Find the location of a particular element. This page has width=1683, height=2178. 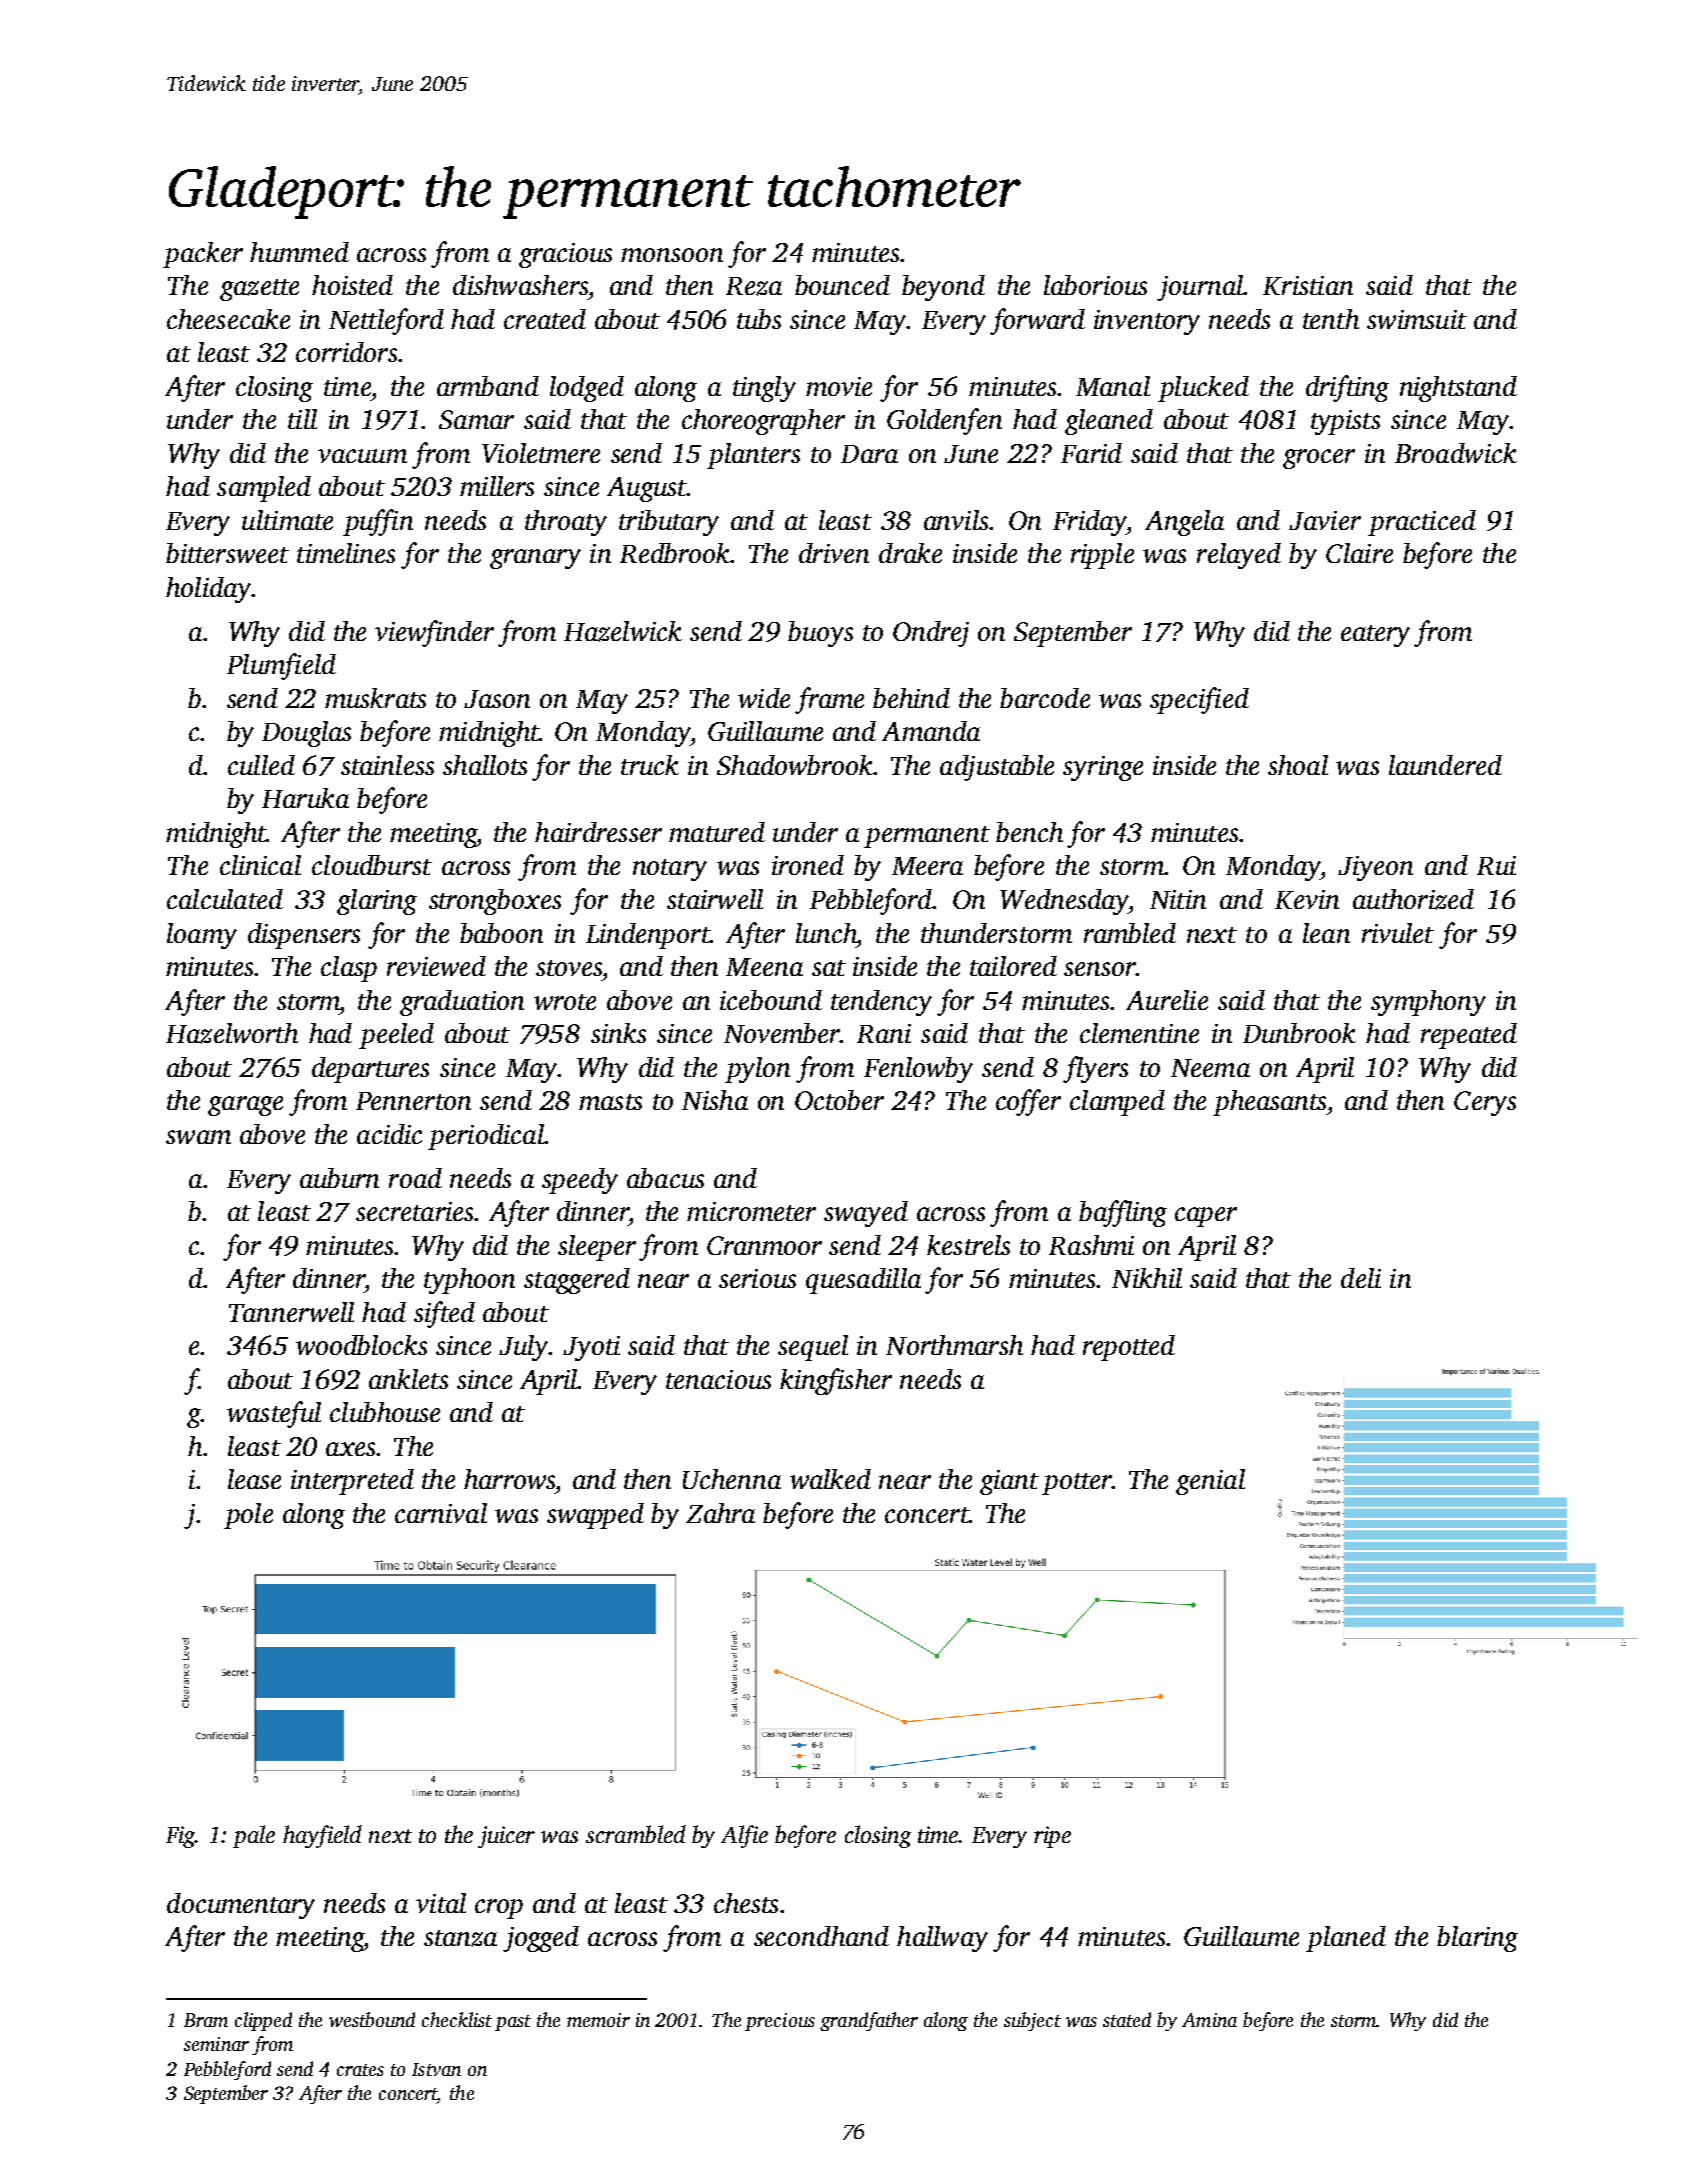

kingfisher is located at coordinates (836, 1381).
